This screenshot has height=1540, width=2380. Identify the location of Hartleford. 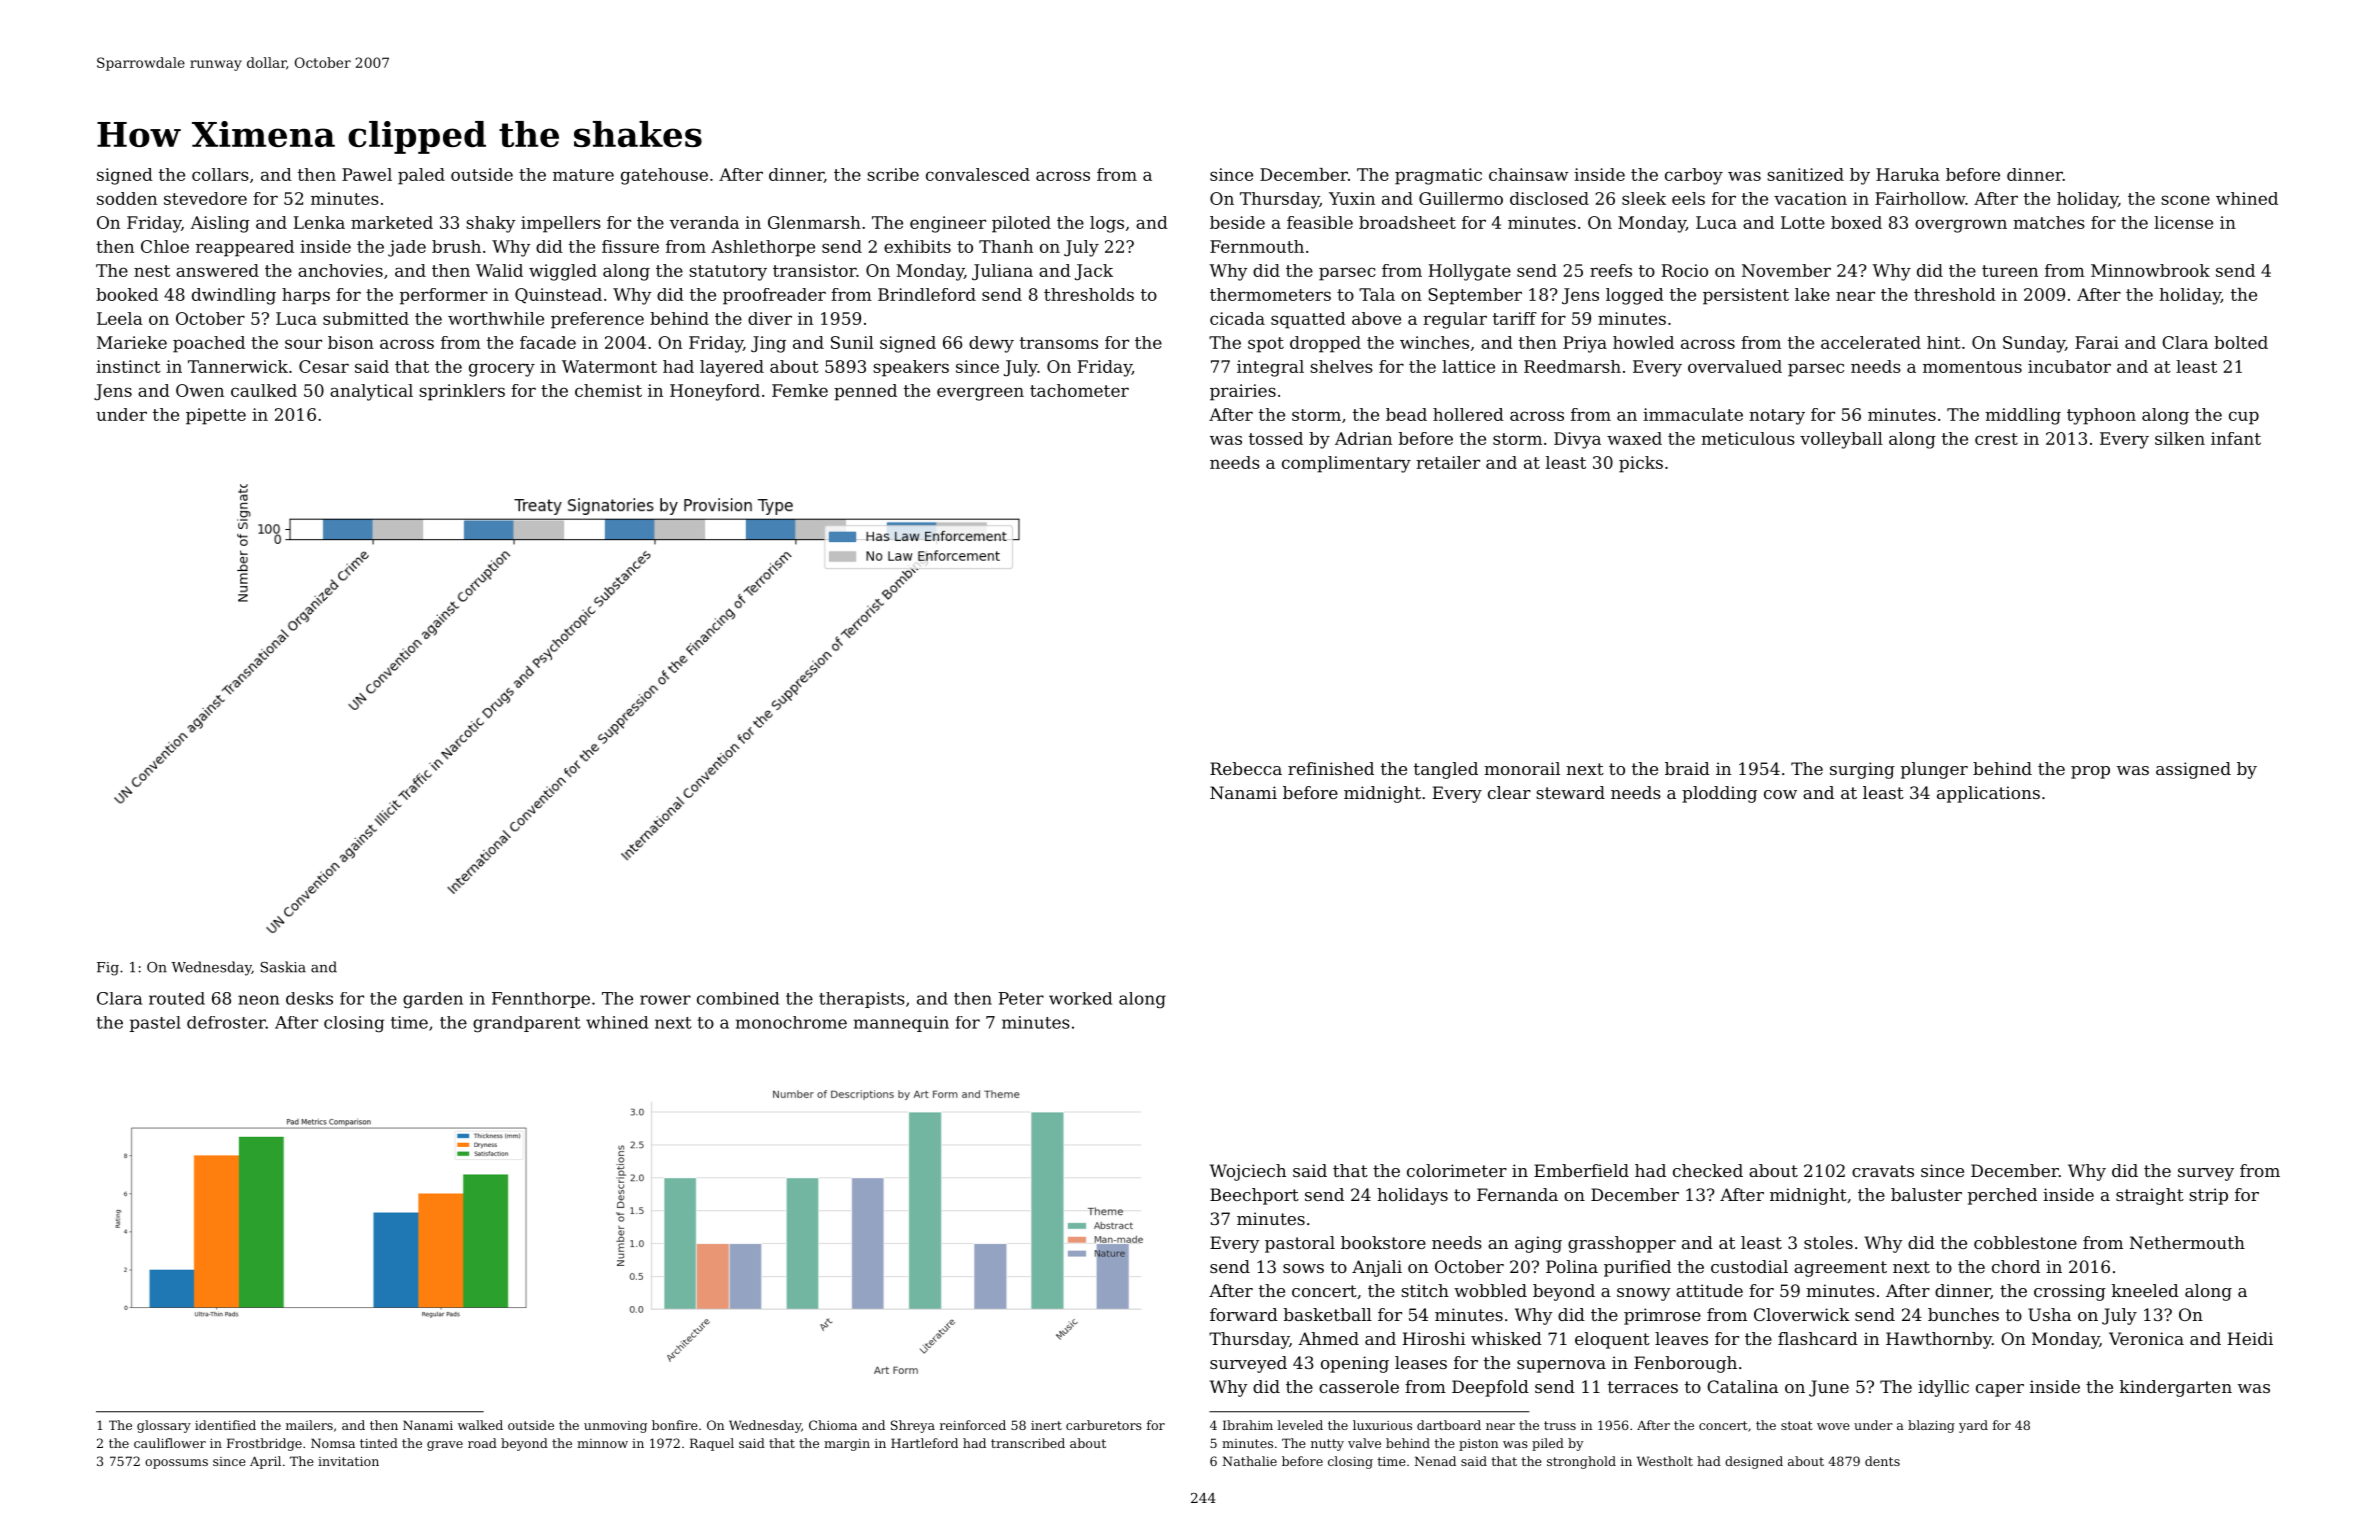
(924, 1443).
